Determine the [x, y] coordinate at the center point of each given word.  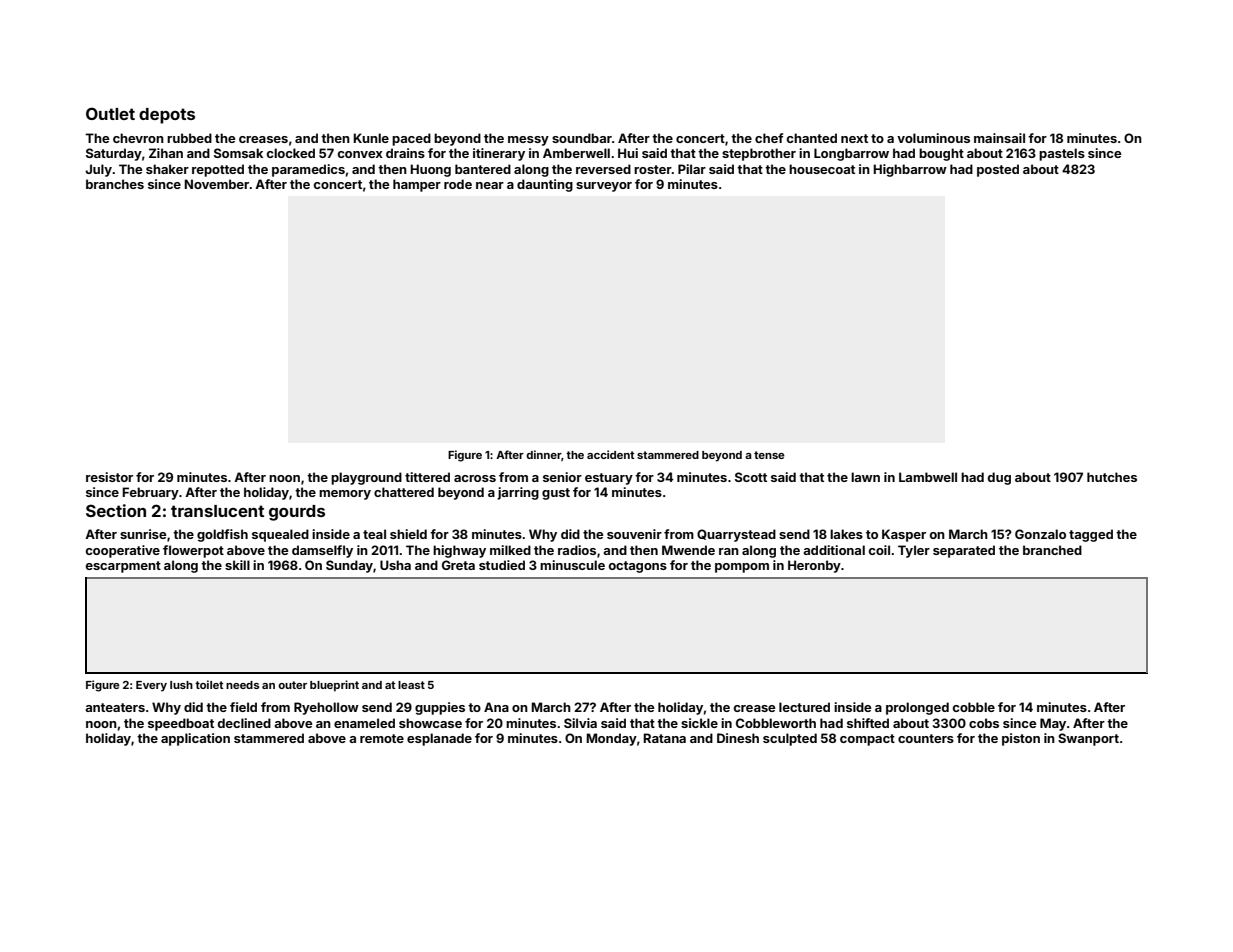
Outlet [110, 113]
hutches [1112, 477]
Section [116, 510]
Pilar [692, 169]
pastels [1062, 154]
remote [382, 738]
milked [510, 550]
